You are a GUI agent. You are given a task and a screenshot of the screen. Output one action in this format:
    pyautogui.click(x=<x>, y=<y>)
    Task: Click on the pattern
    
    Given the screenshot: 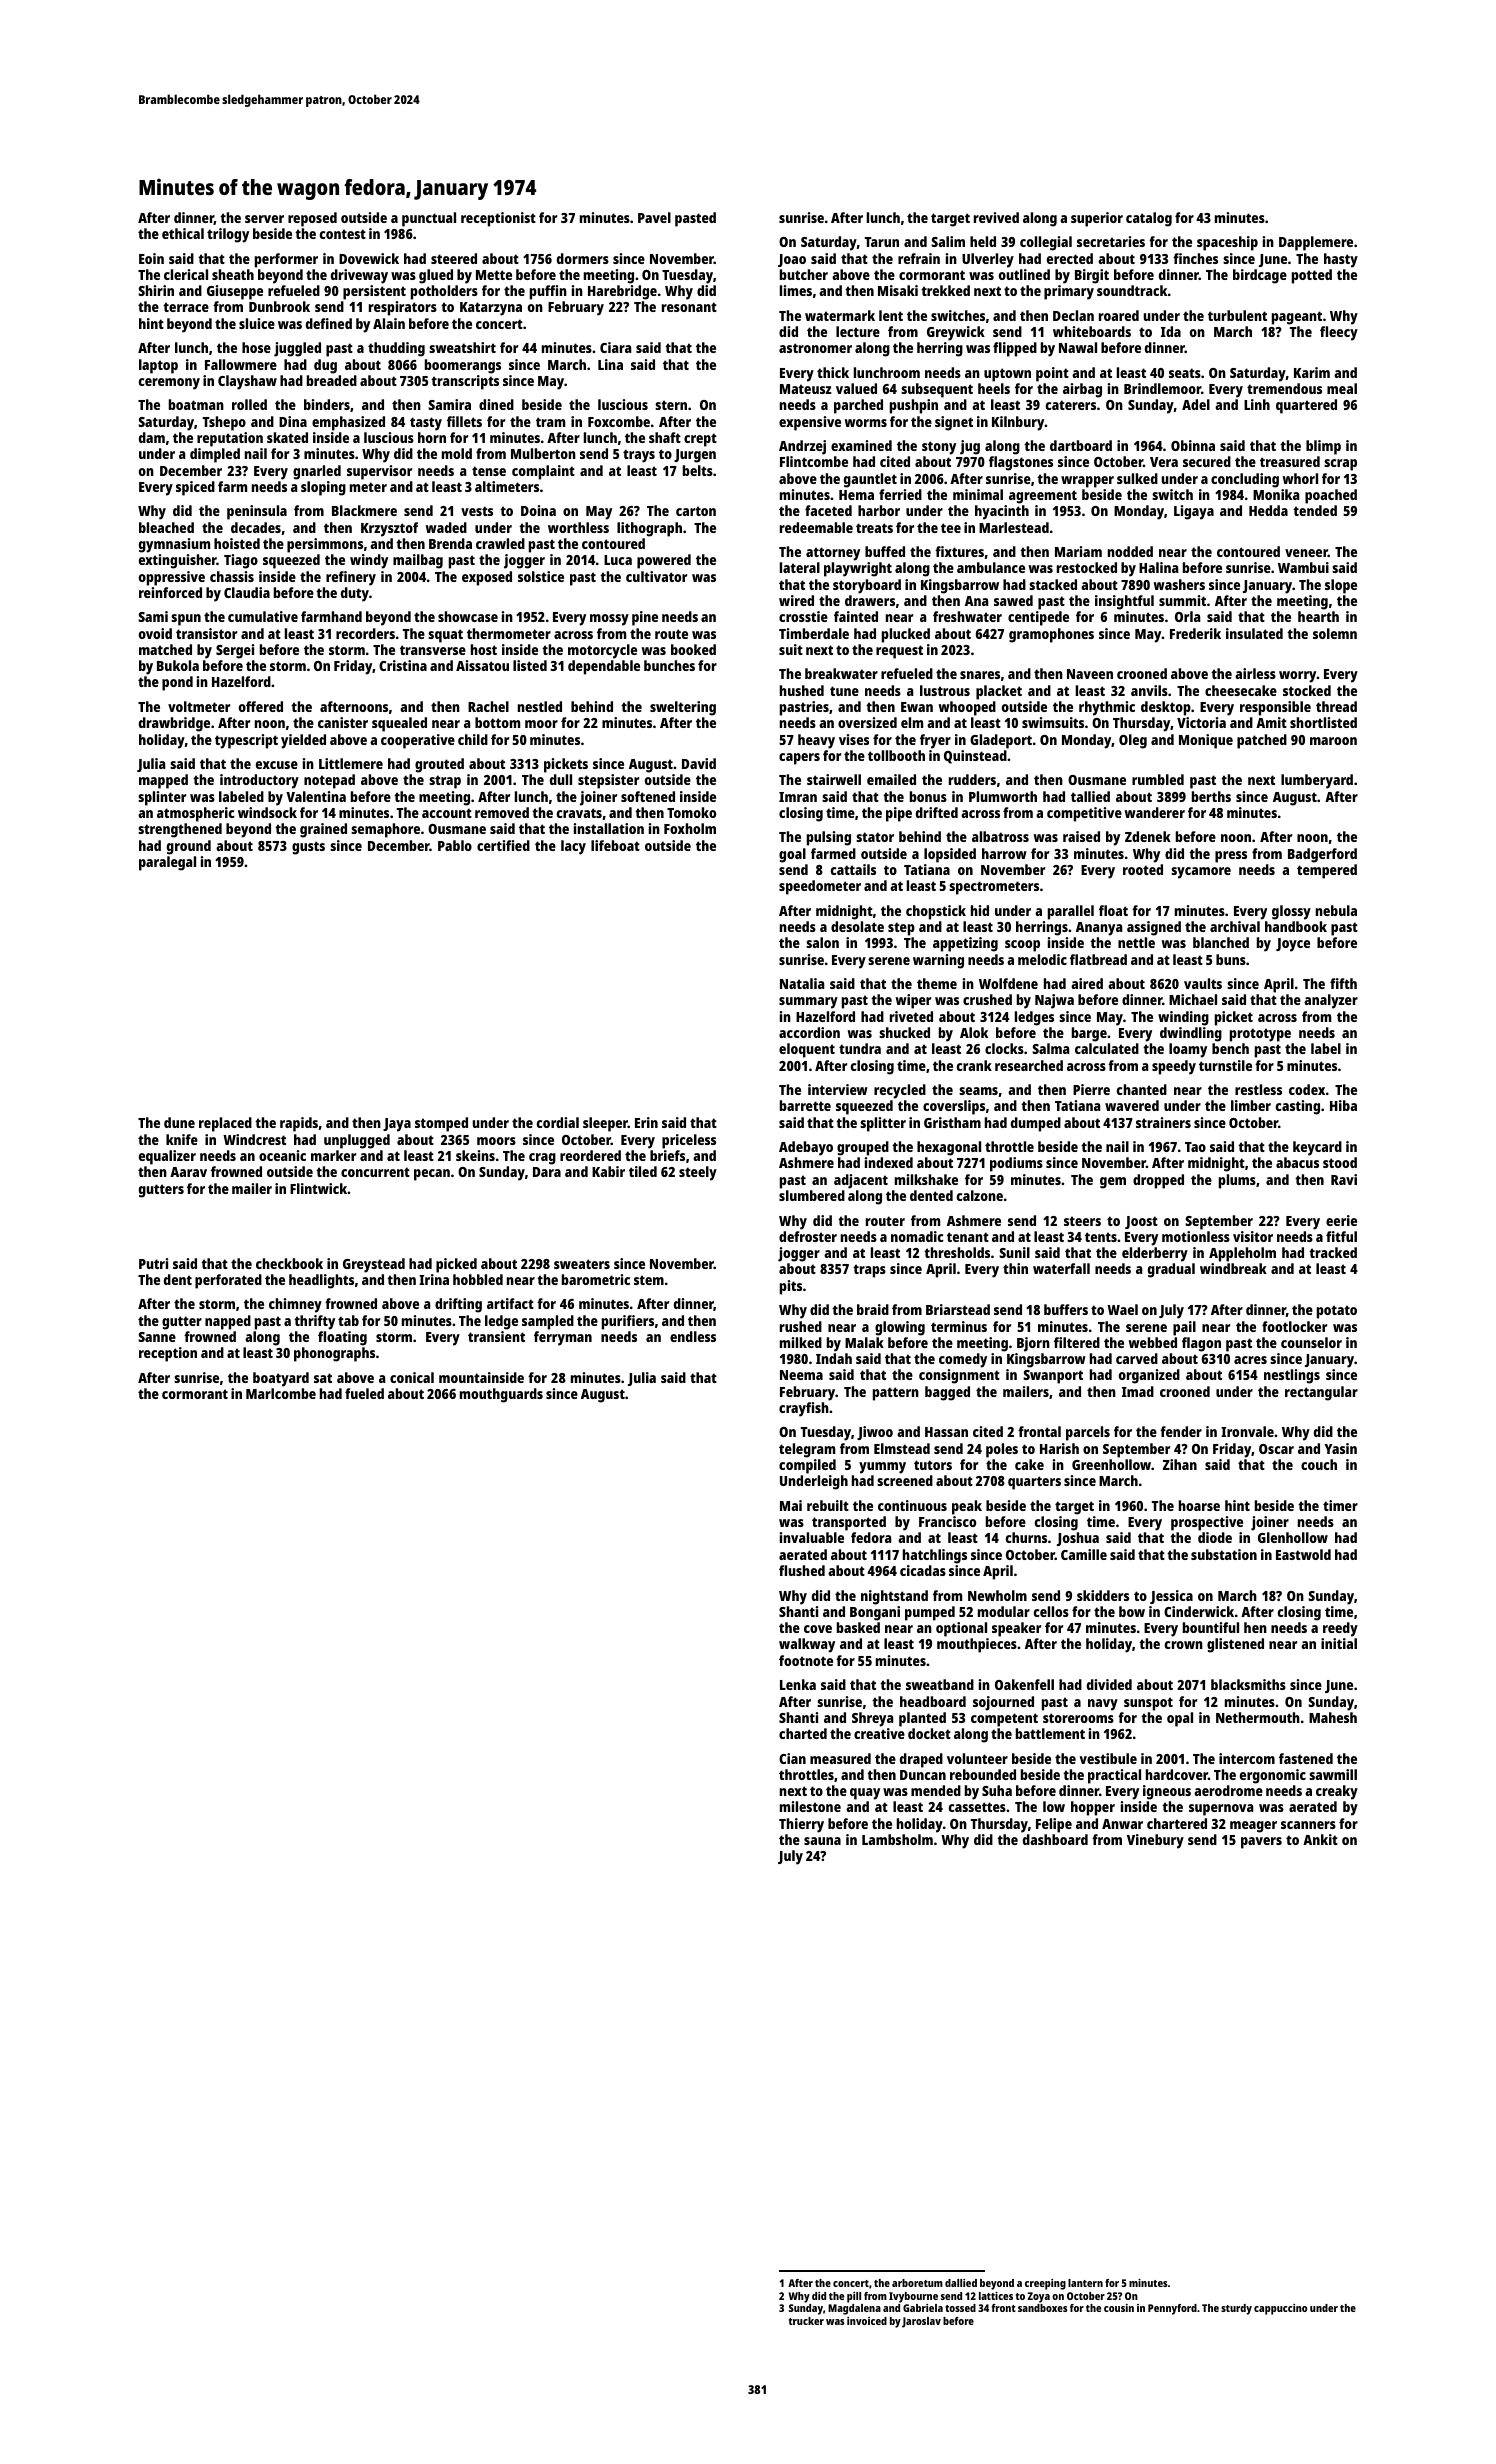 What is the action you would take?
    pyautogui.click(x=896, y=1394)
